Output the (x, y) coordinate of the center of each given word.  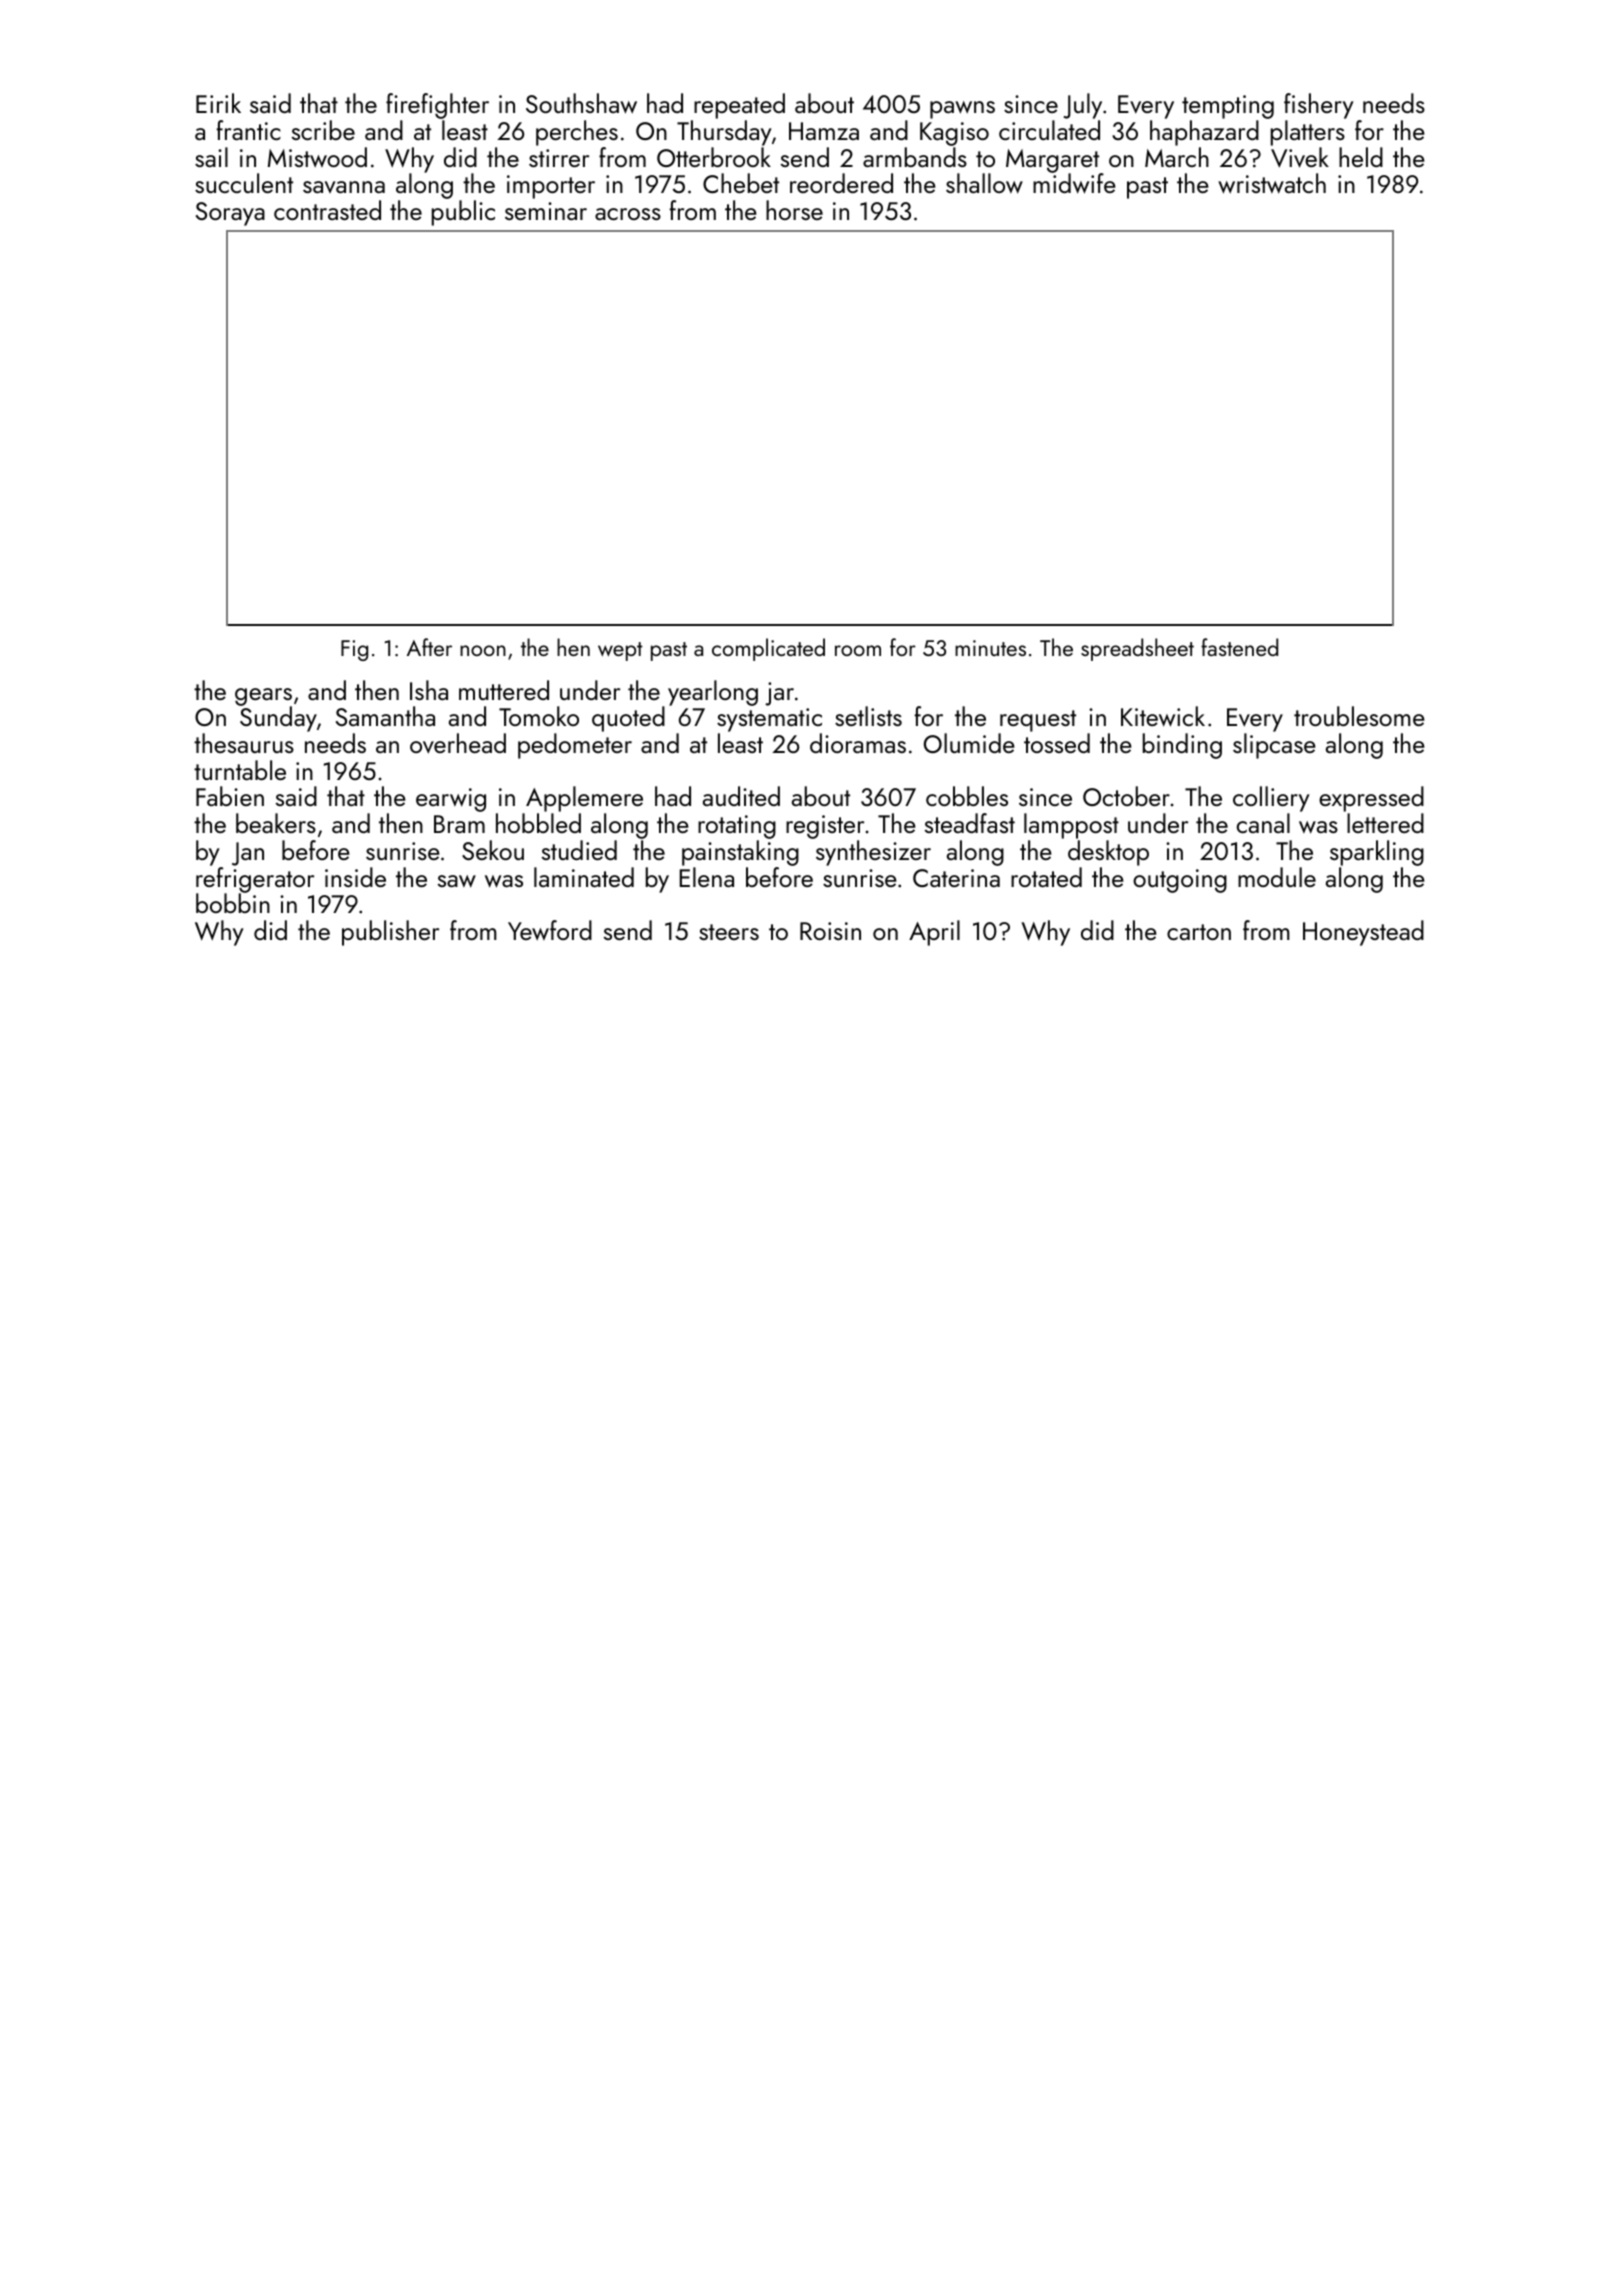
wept (620, 651)
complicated (768, 649)
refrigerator (255, 880)
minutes (990, 648)
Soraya (230, 214)
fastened (1239, 647)
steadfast (970, 823)
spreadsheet (1137, 649)
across (628, 214)
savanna (344, 187)
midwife (1074, 183)
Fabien (230, 796)
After (429, 647)
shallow (984, 183)
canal (1263, 823)
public (463, 213)
